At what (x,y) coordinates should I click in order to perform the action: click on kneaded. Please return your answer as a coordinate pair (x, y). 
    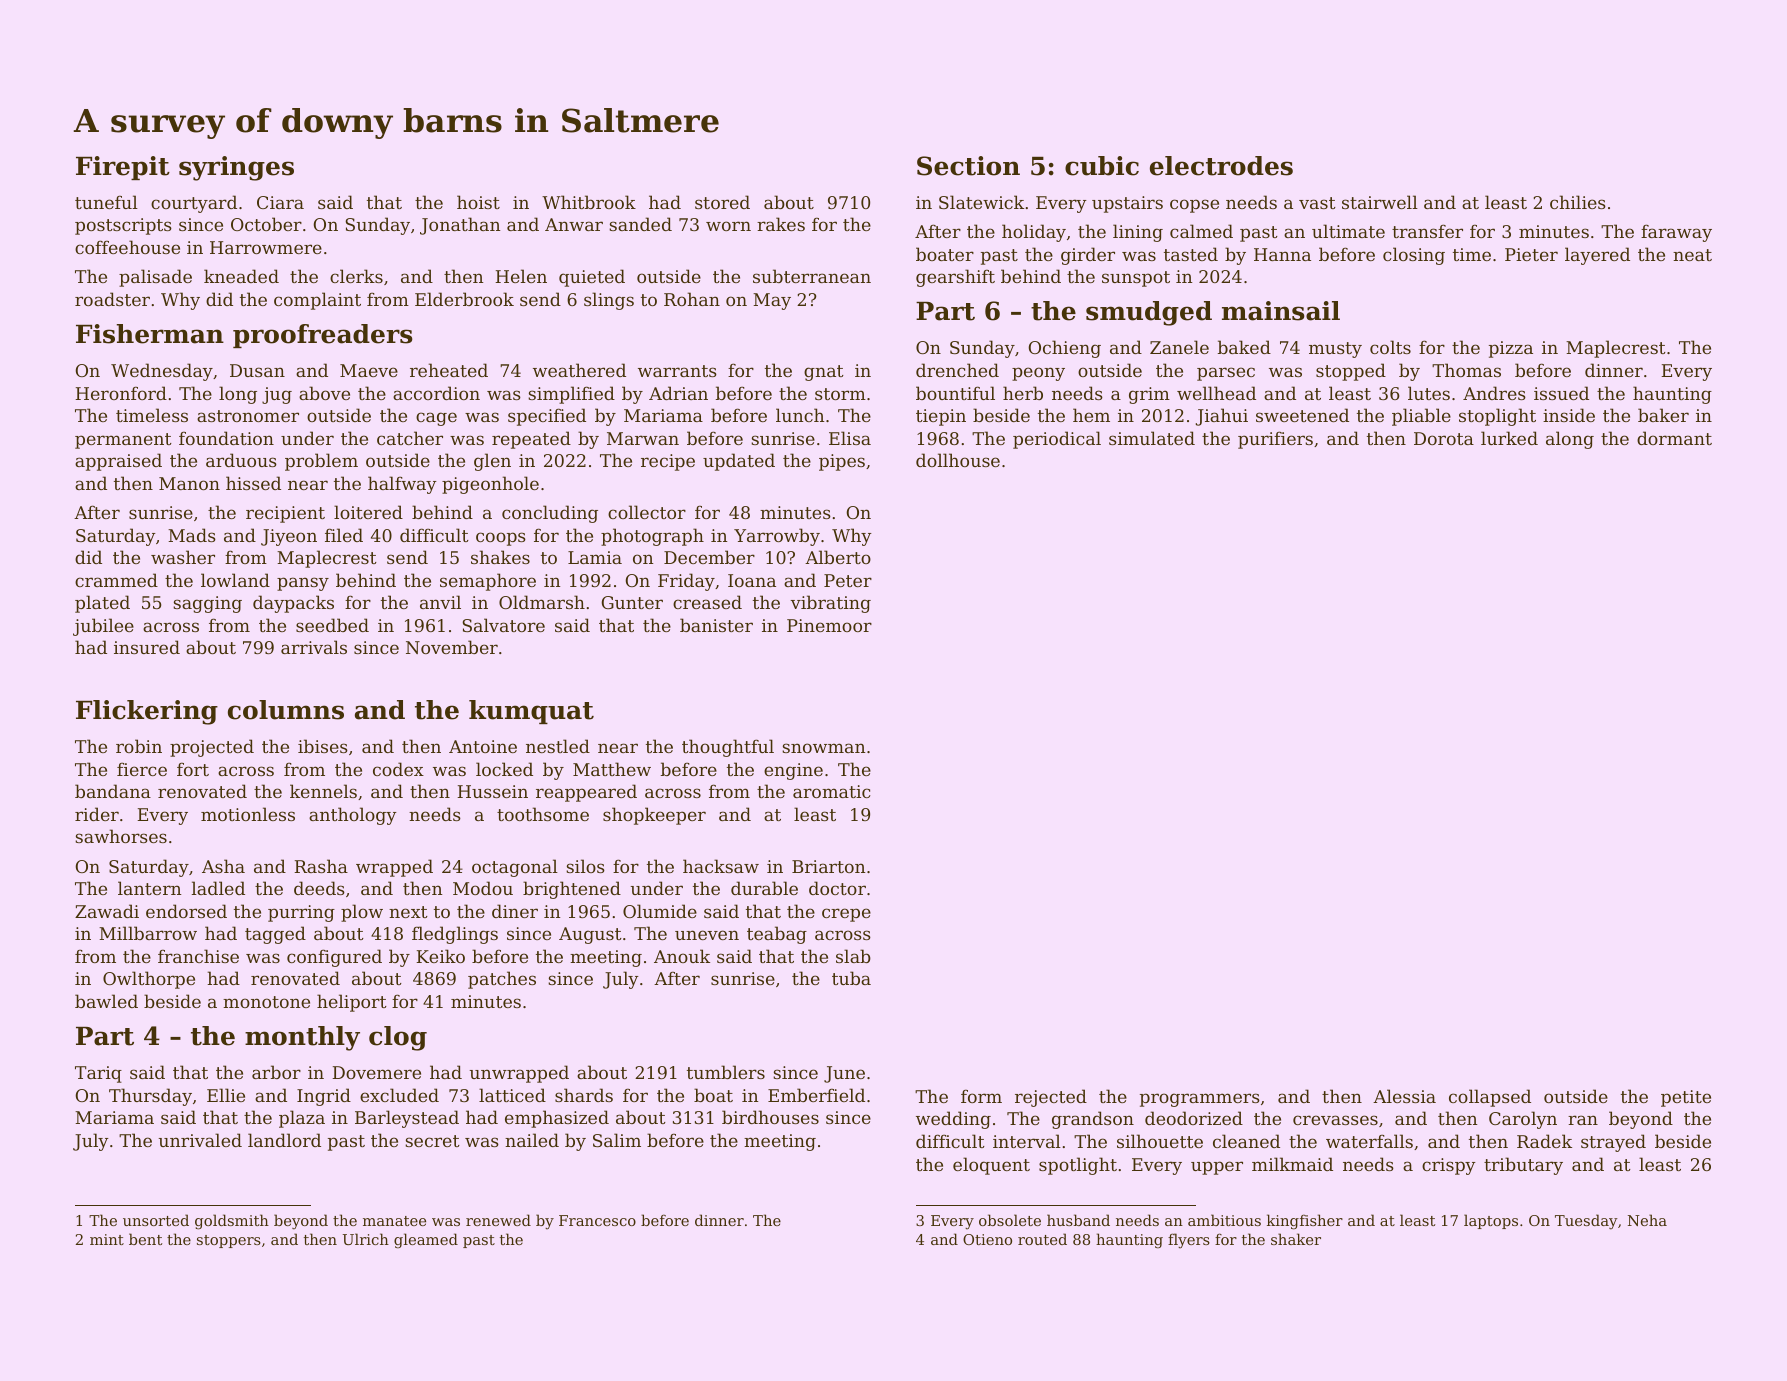
    Looking at the image, I should click on (241, 276).
